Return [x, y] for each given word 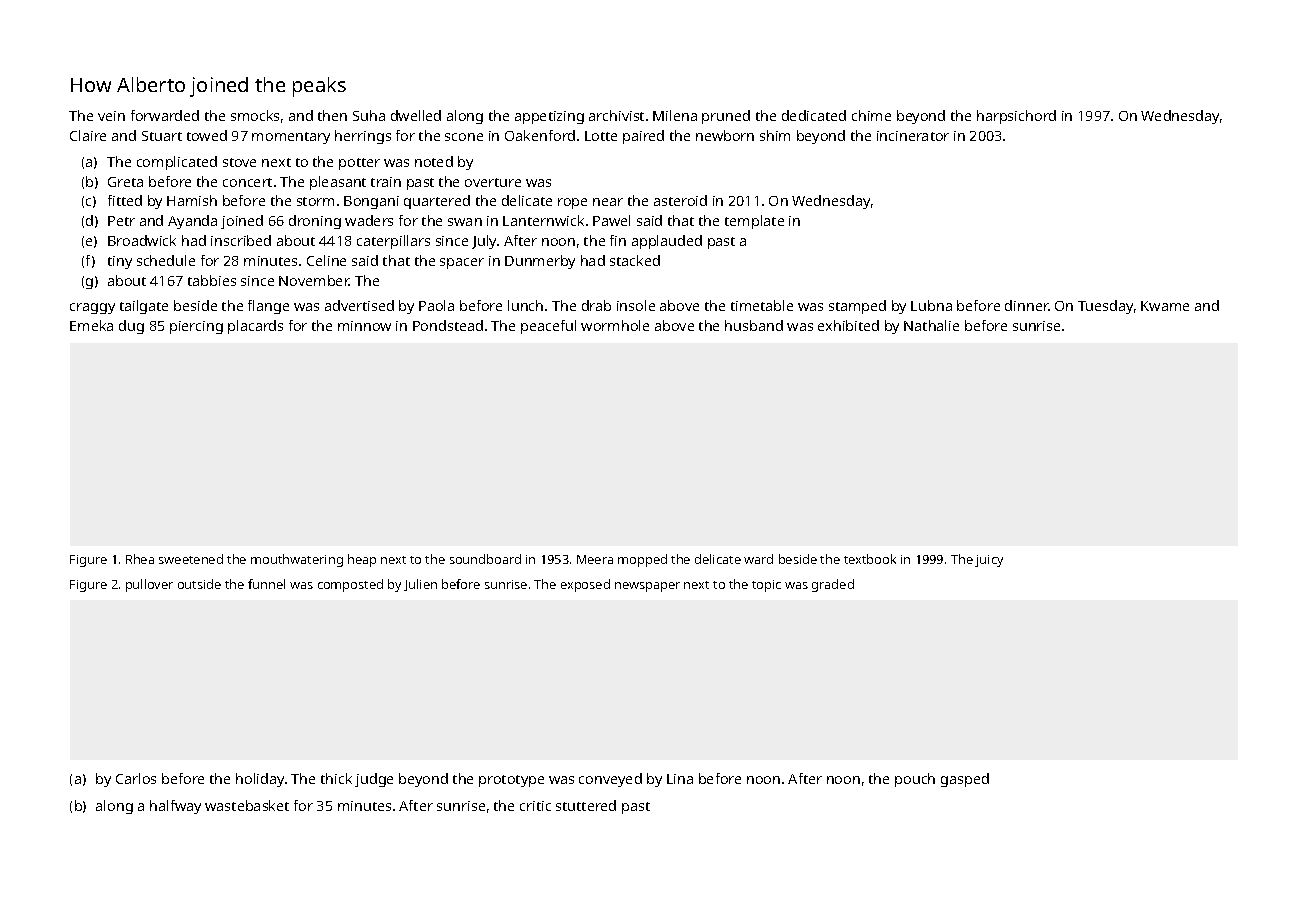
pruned [726, 117]
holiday [260, 780]
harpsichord [1016, 117]
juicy [989, 561]
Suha [369, 115]
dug [131, 327]
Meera [595, 559]
